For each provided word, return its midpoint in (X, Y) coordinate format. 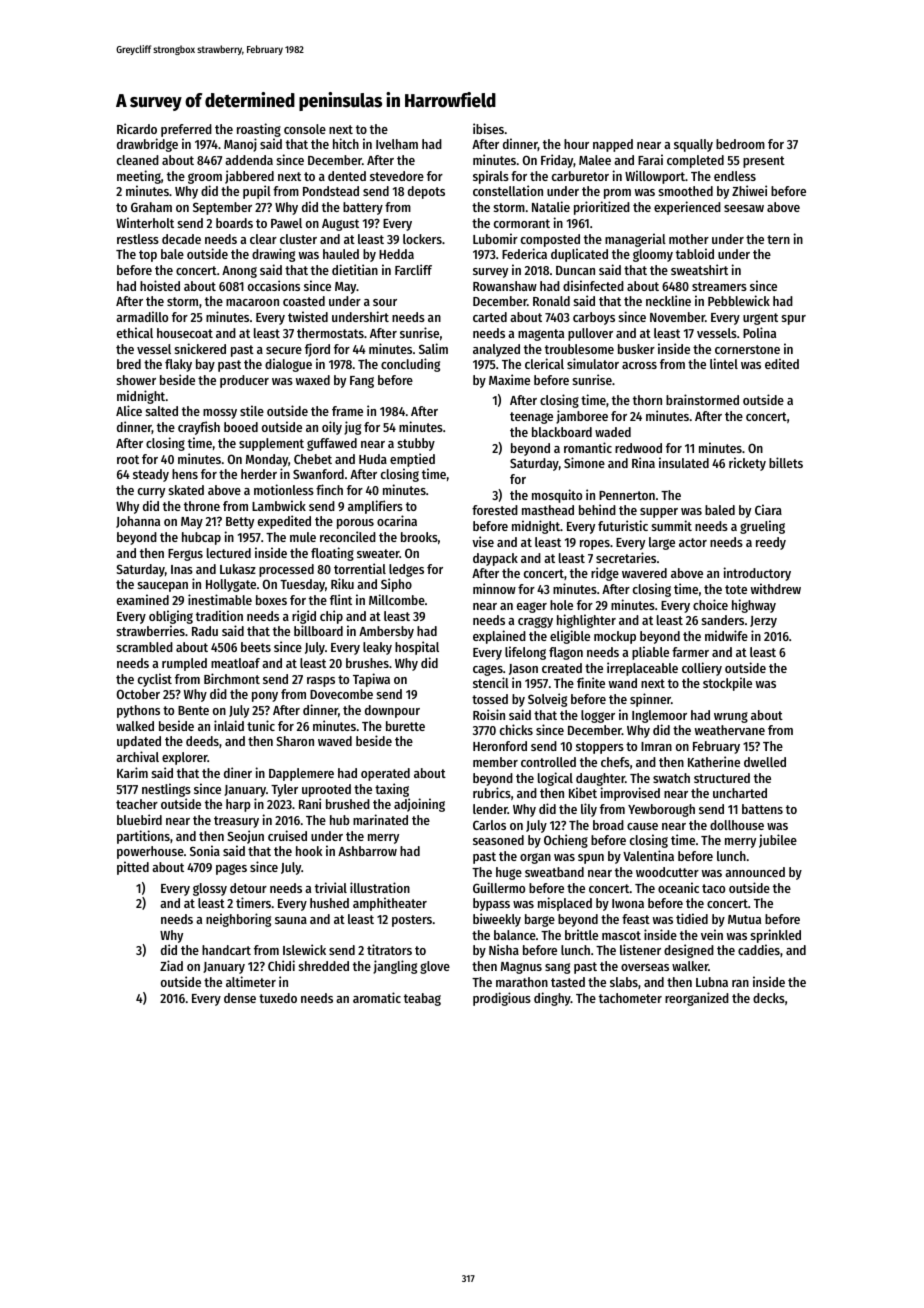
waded (613, 432)
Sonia (205, 850)
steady (151, 475)
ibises (488, 128)
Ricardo (137, 128)
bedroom (740, 144)
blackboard (562, 432)
